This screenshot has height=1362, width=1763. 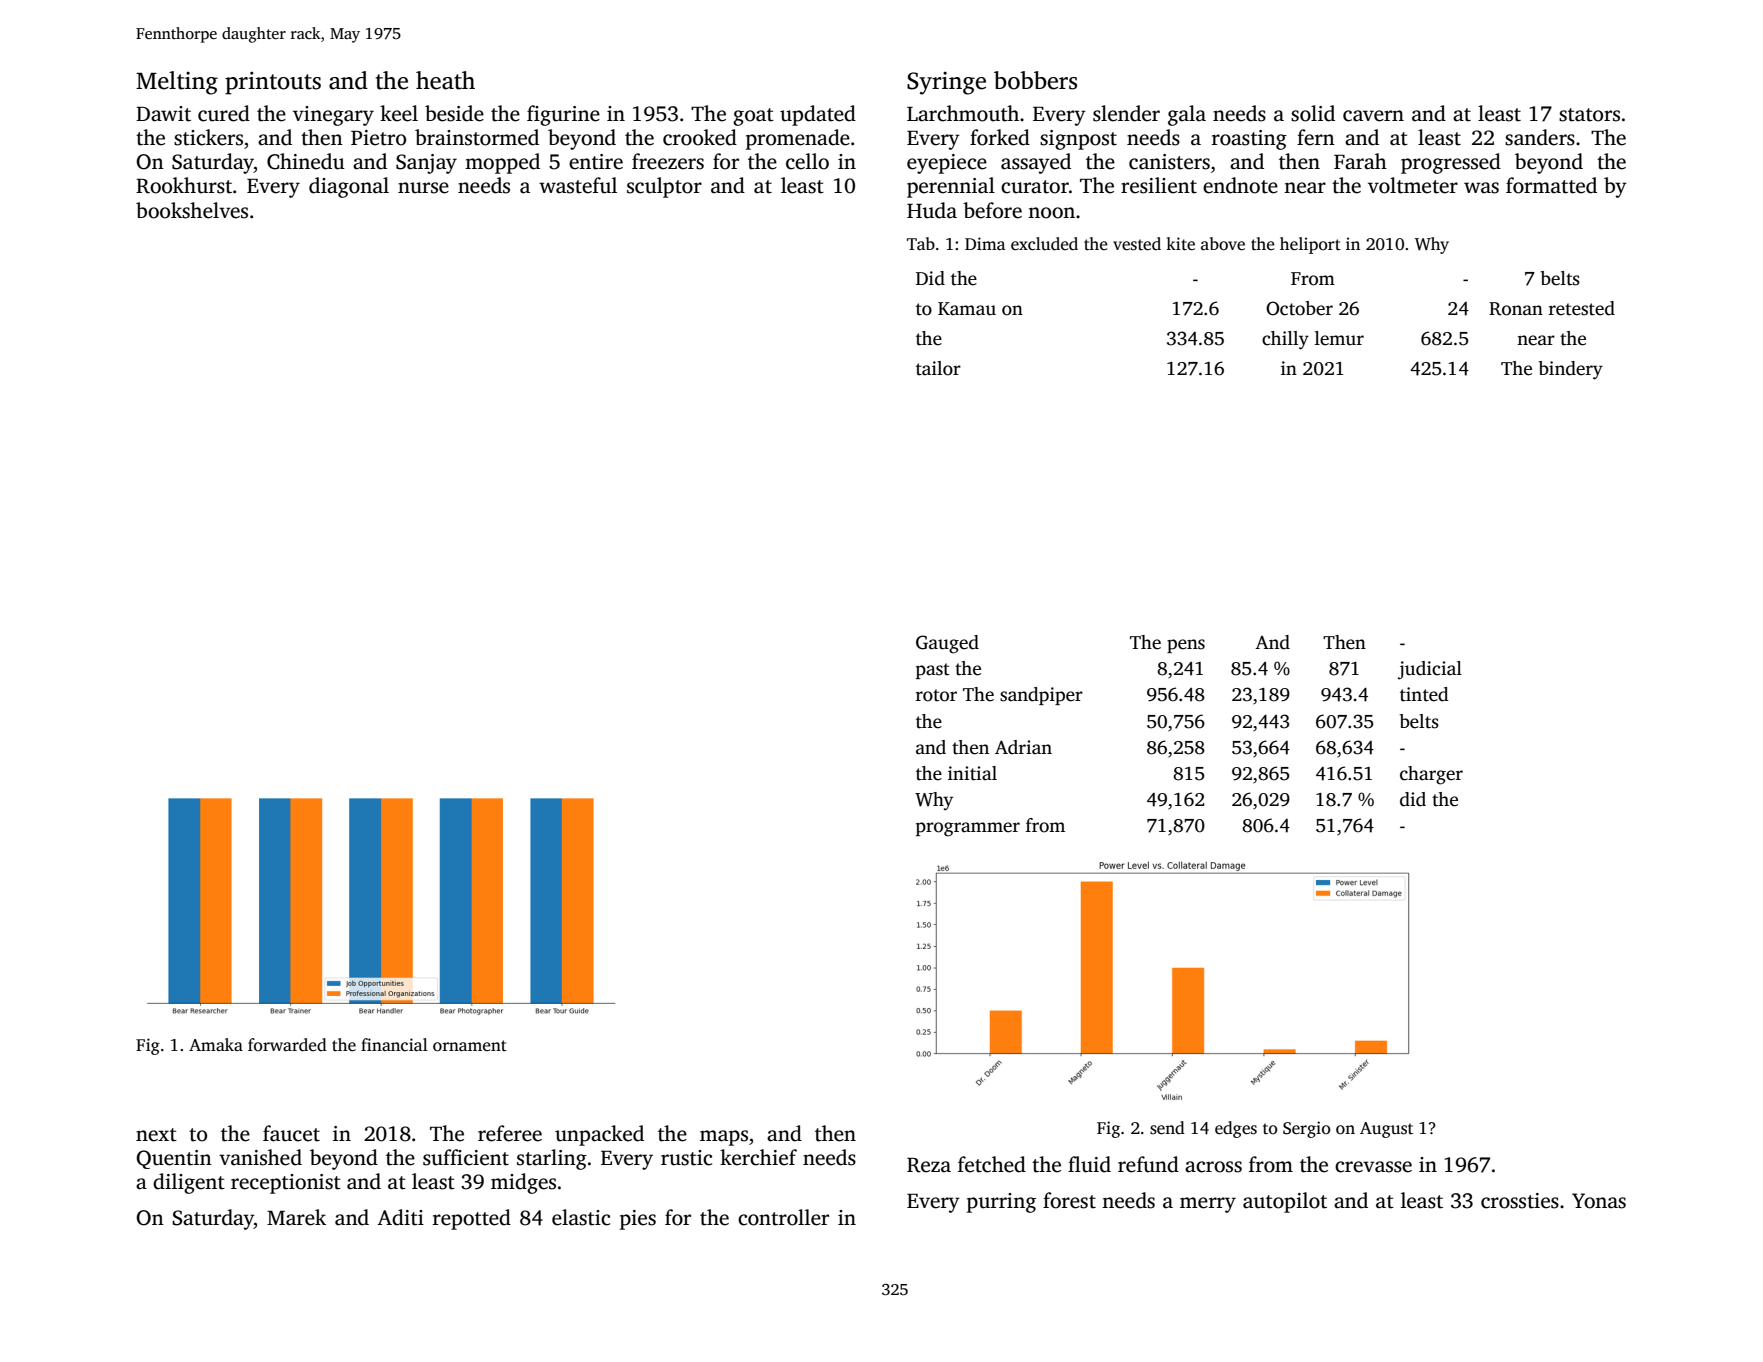 I want to click on past, so click(x=933, y=671).
